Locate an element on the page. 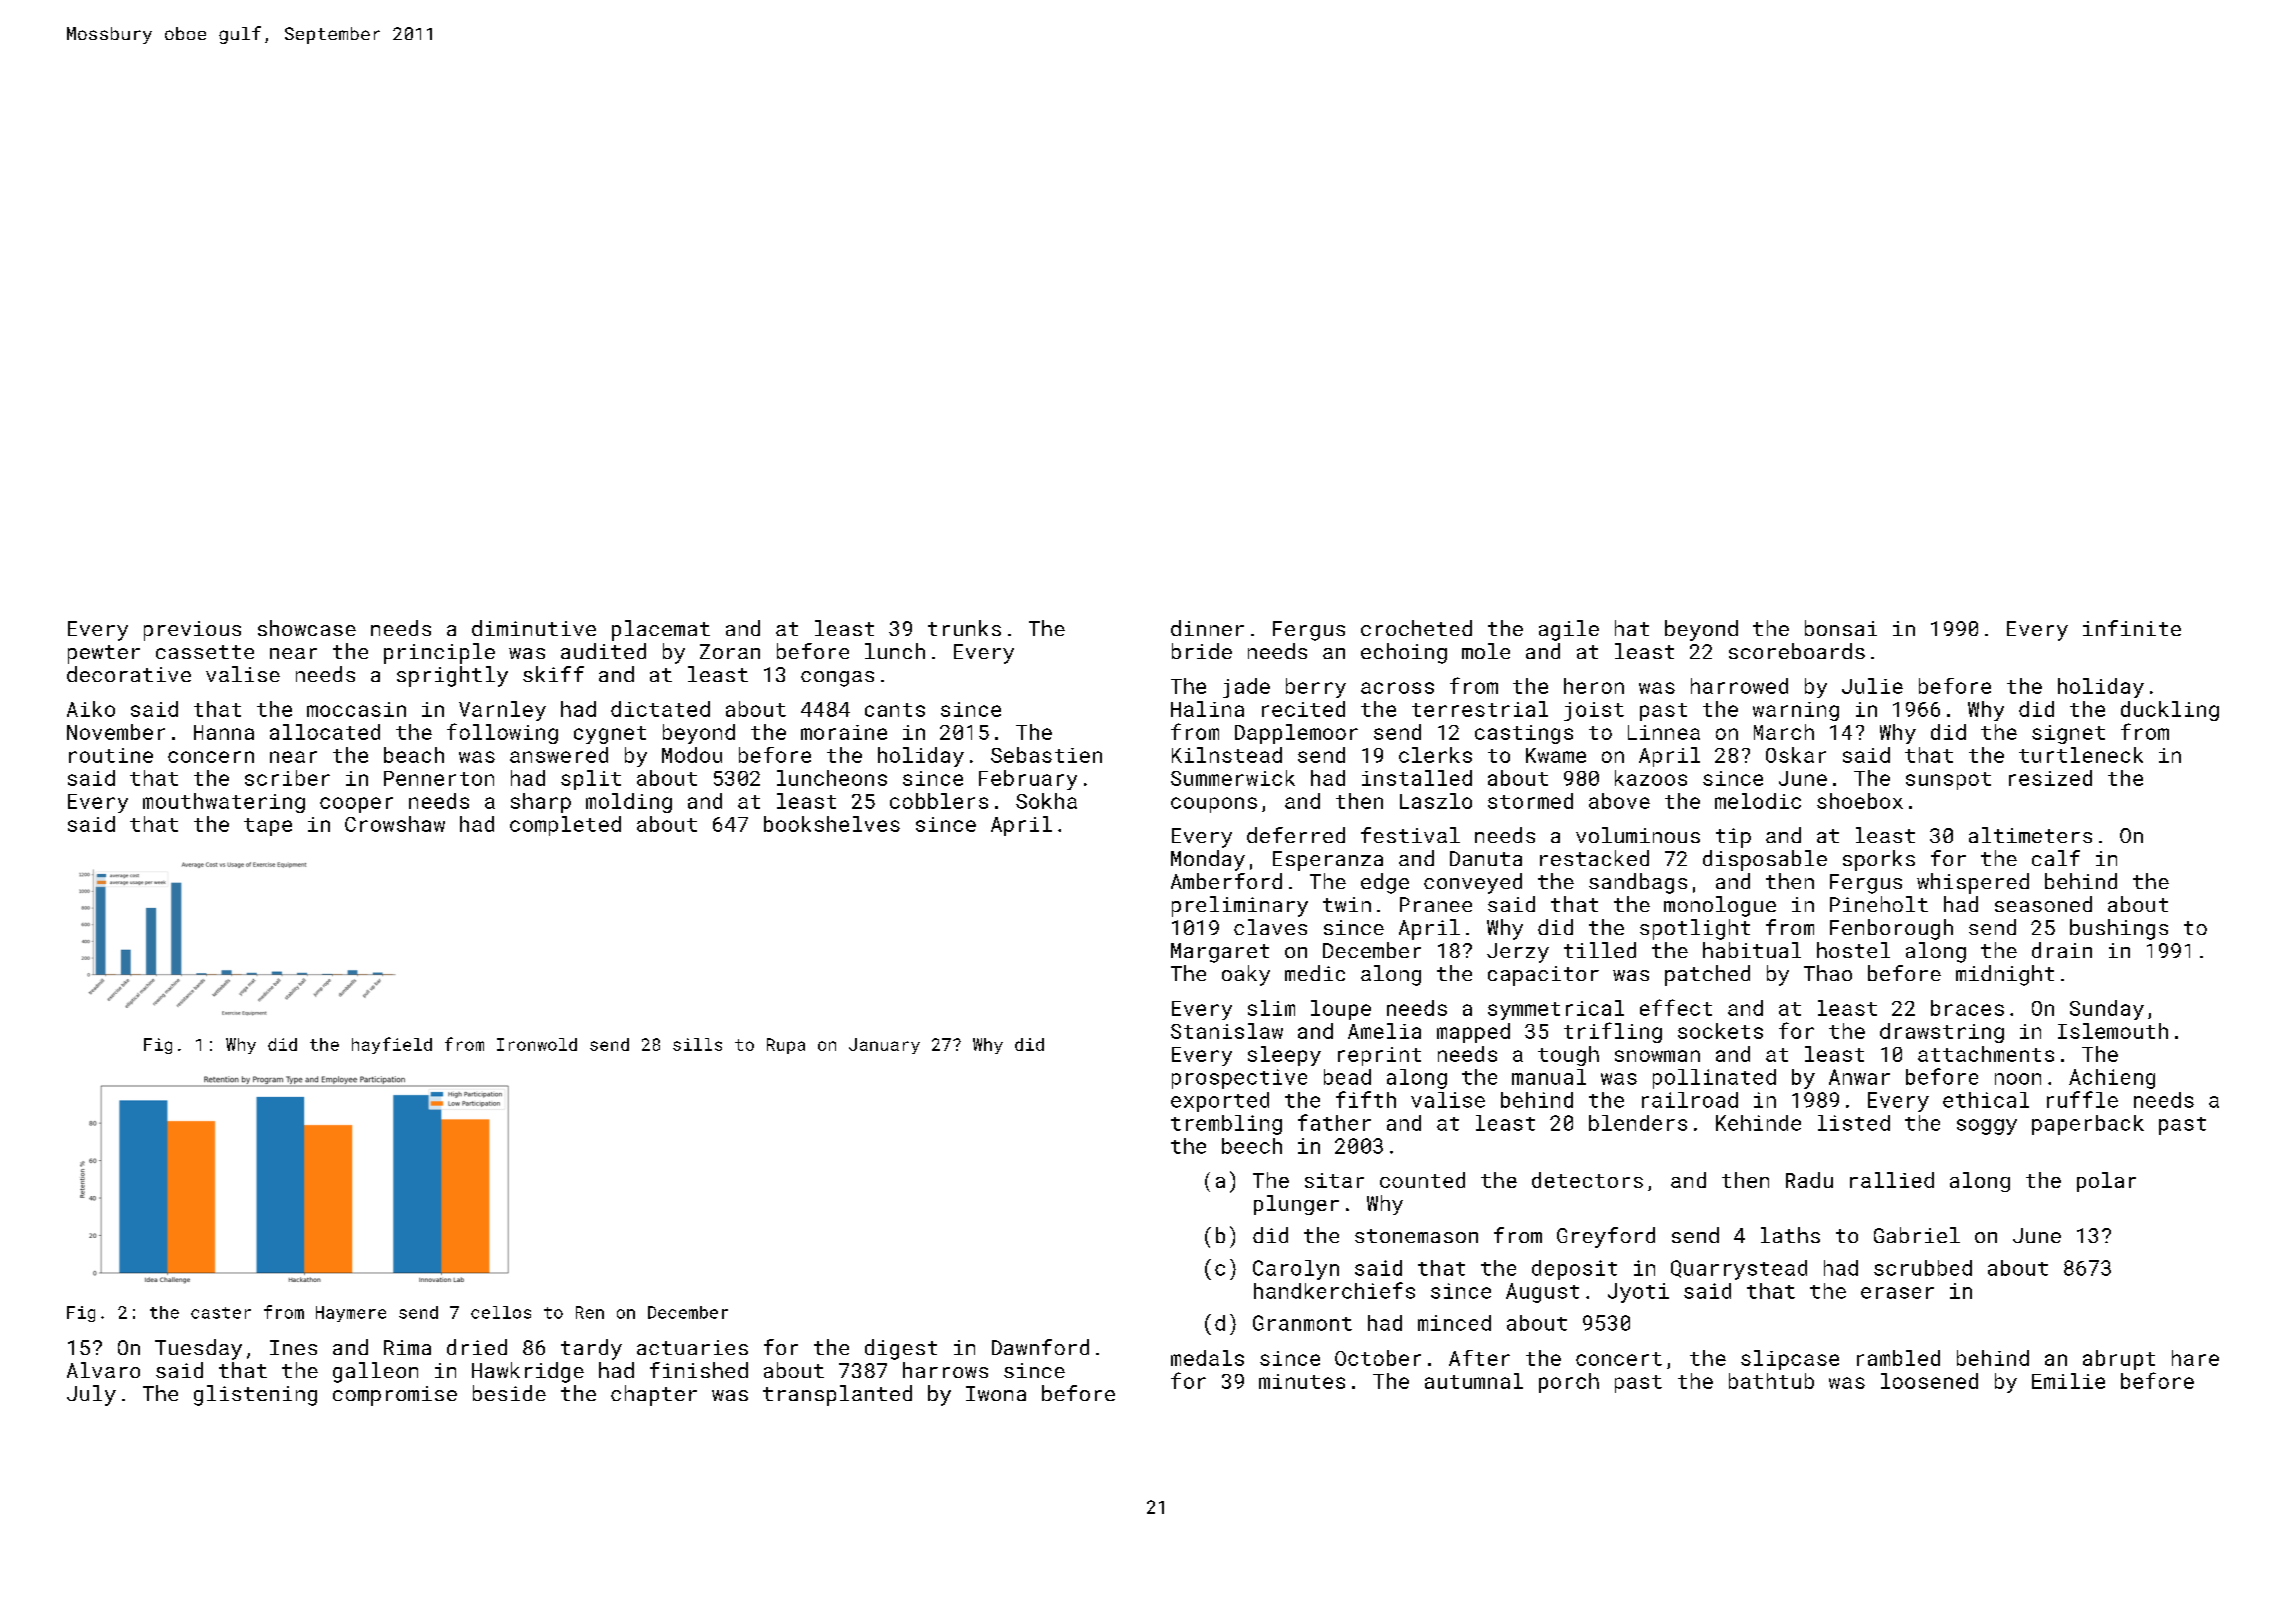 The height and width of the page is (1620, 2292). deposit is located at coordinates (1574, 1270).
